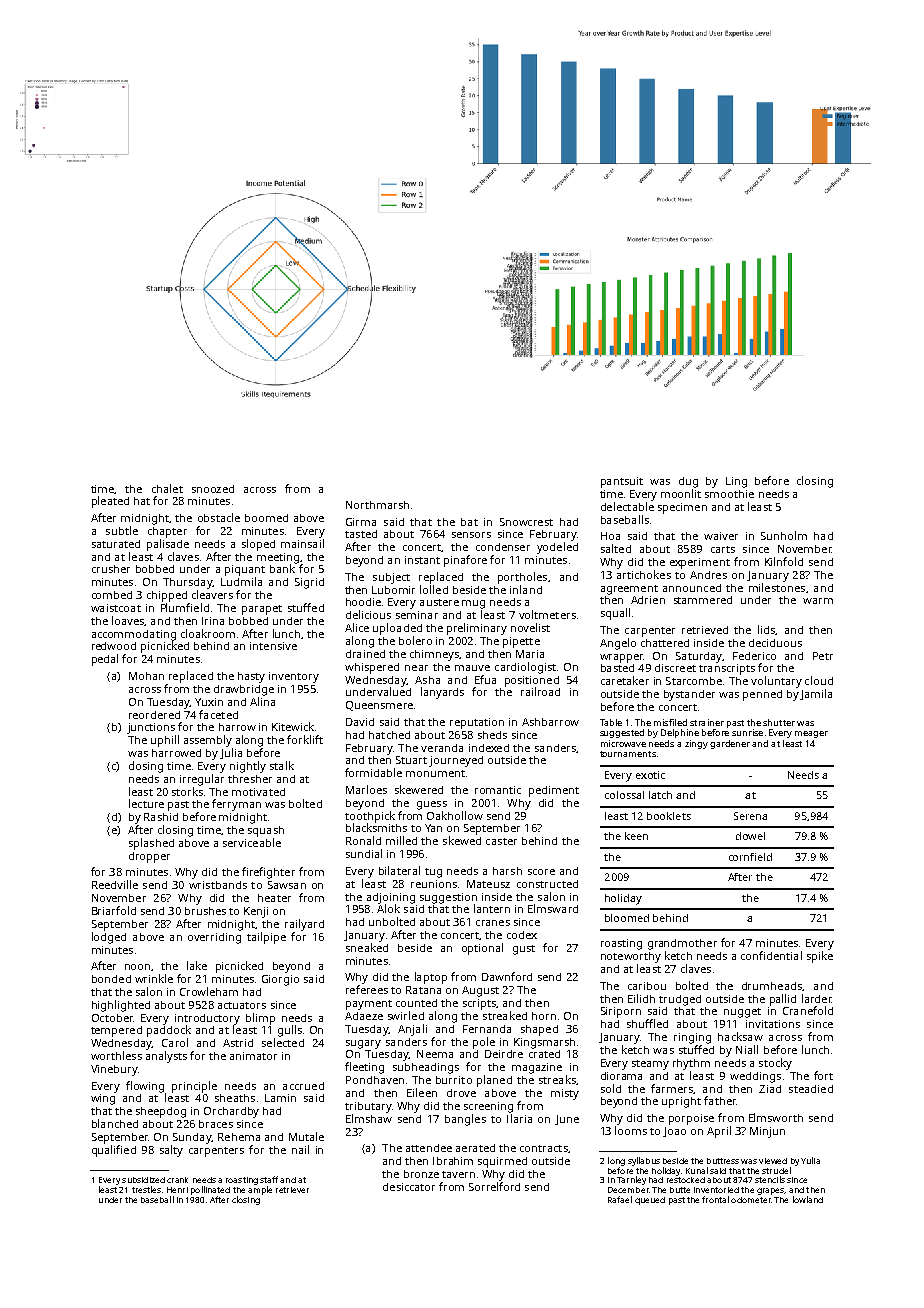 The height and width of the screenshot is (1308, 924). What do you see at coordinates (146, 1189) in the screenshot?
I see `trestles` at bounding box center [146, 1189].
